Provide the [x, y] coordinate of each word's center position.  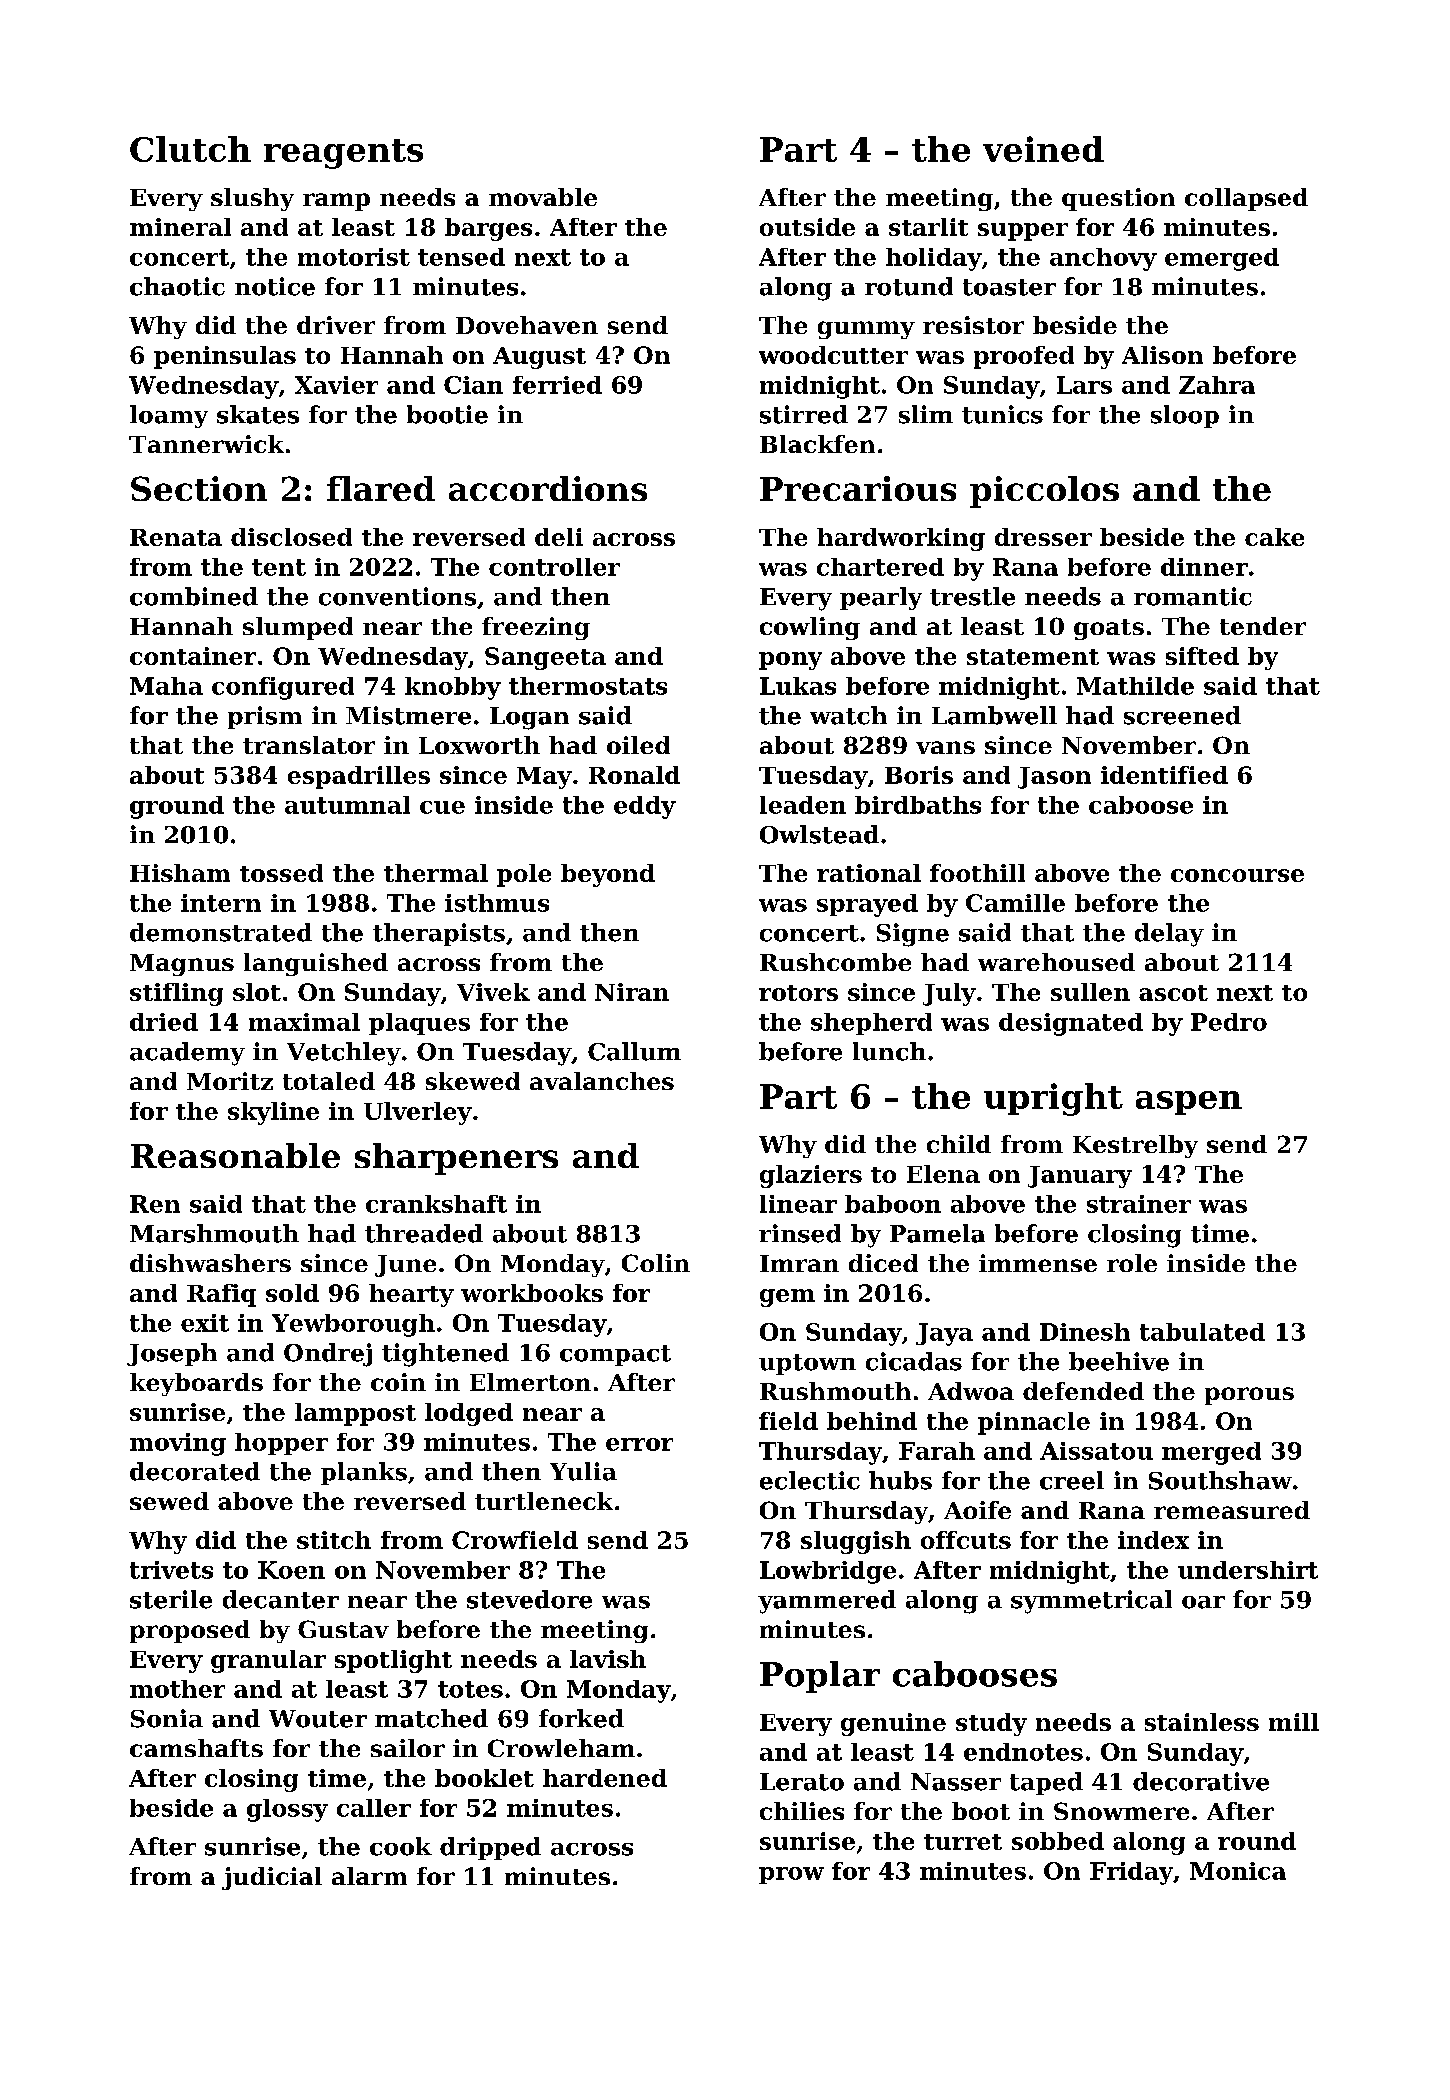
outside [807, 227]
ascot [1173, 993]
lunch [889, 1051]
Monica [1238, 1871]
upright [1053, 1099]
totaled [329, 1081]
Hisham [180, 873]
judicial [272, 1878]
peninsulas [225, 357]
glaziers [811, 1176]
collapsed [1246, 199]
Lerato [802, 1782]
